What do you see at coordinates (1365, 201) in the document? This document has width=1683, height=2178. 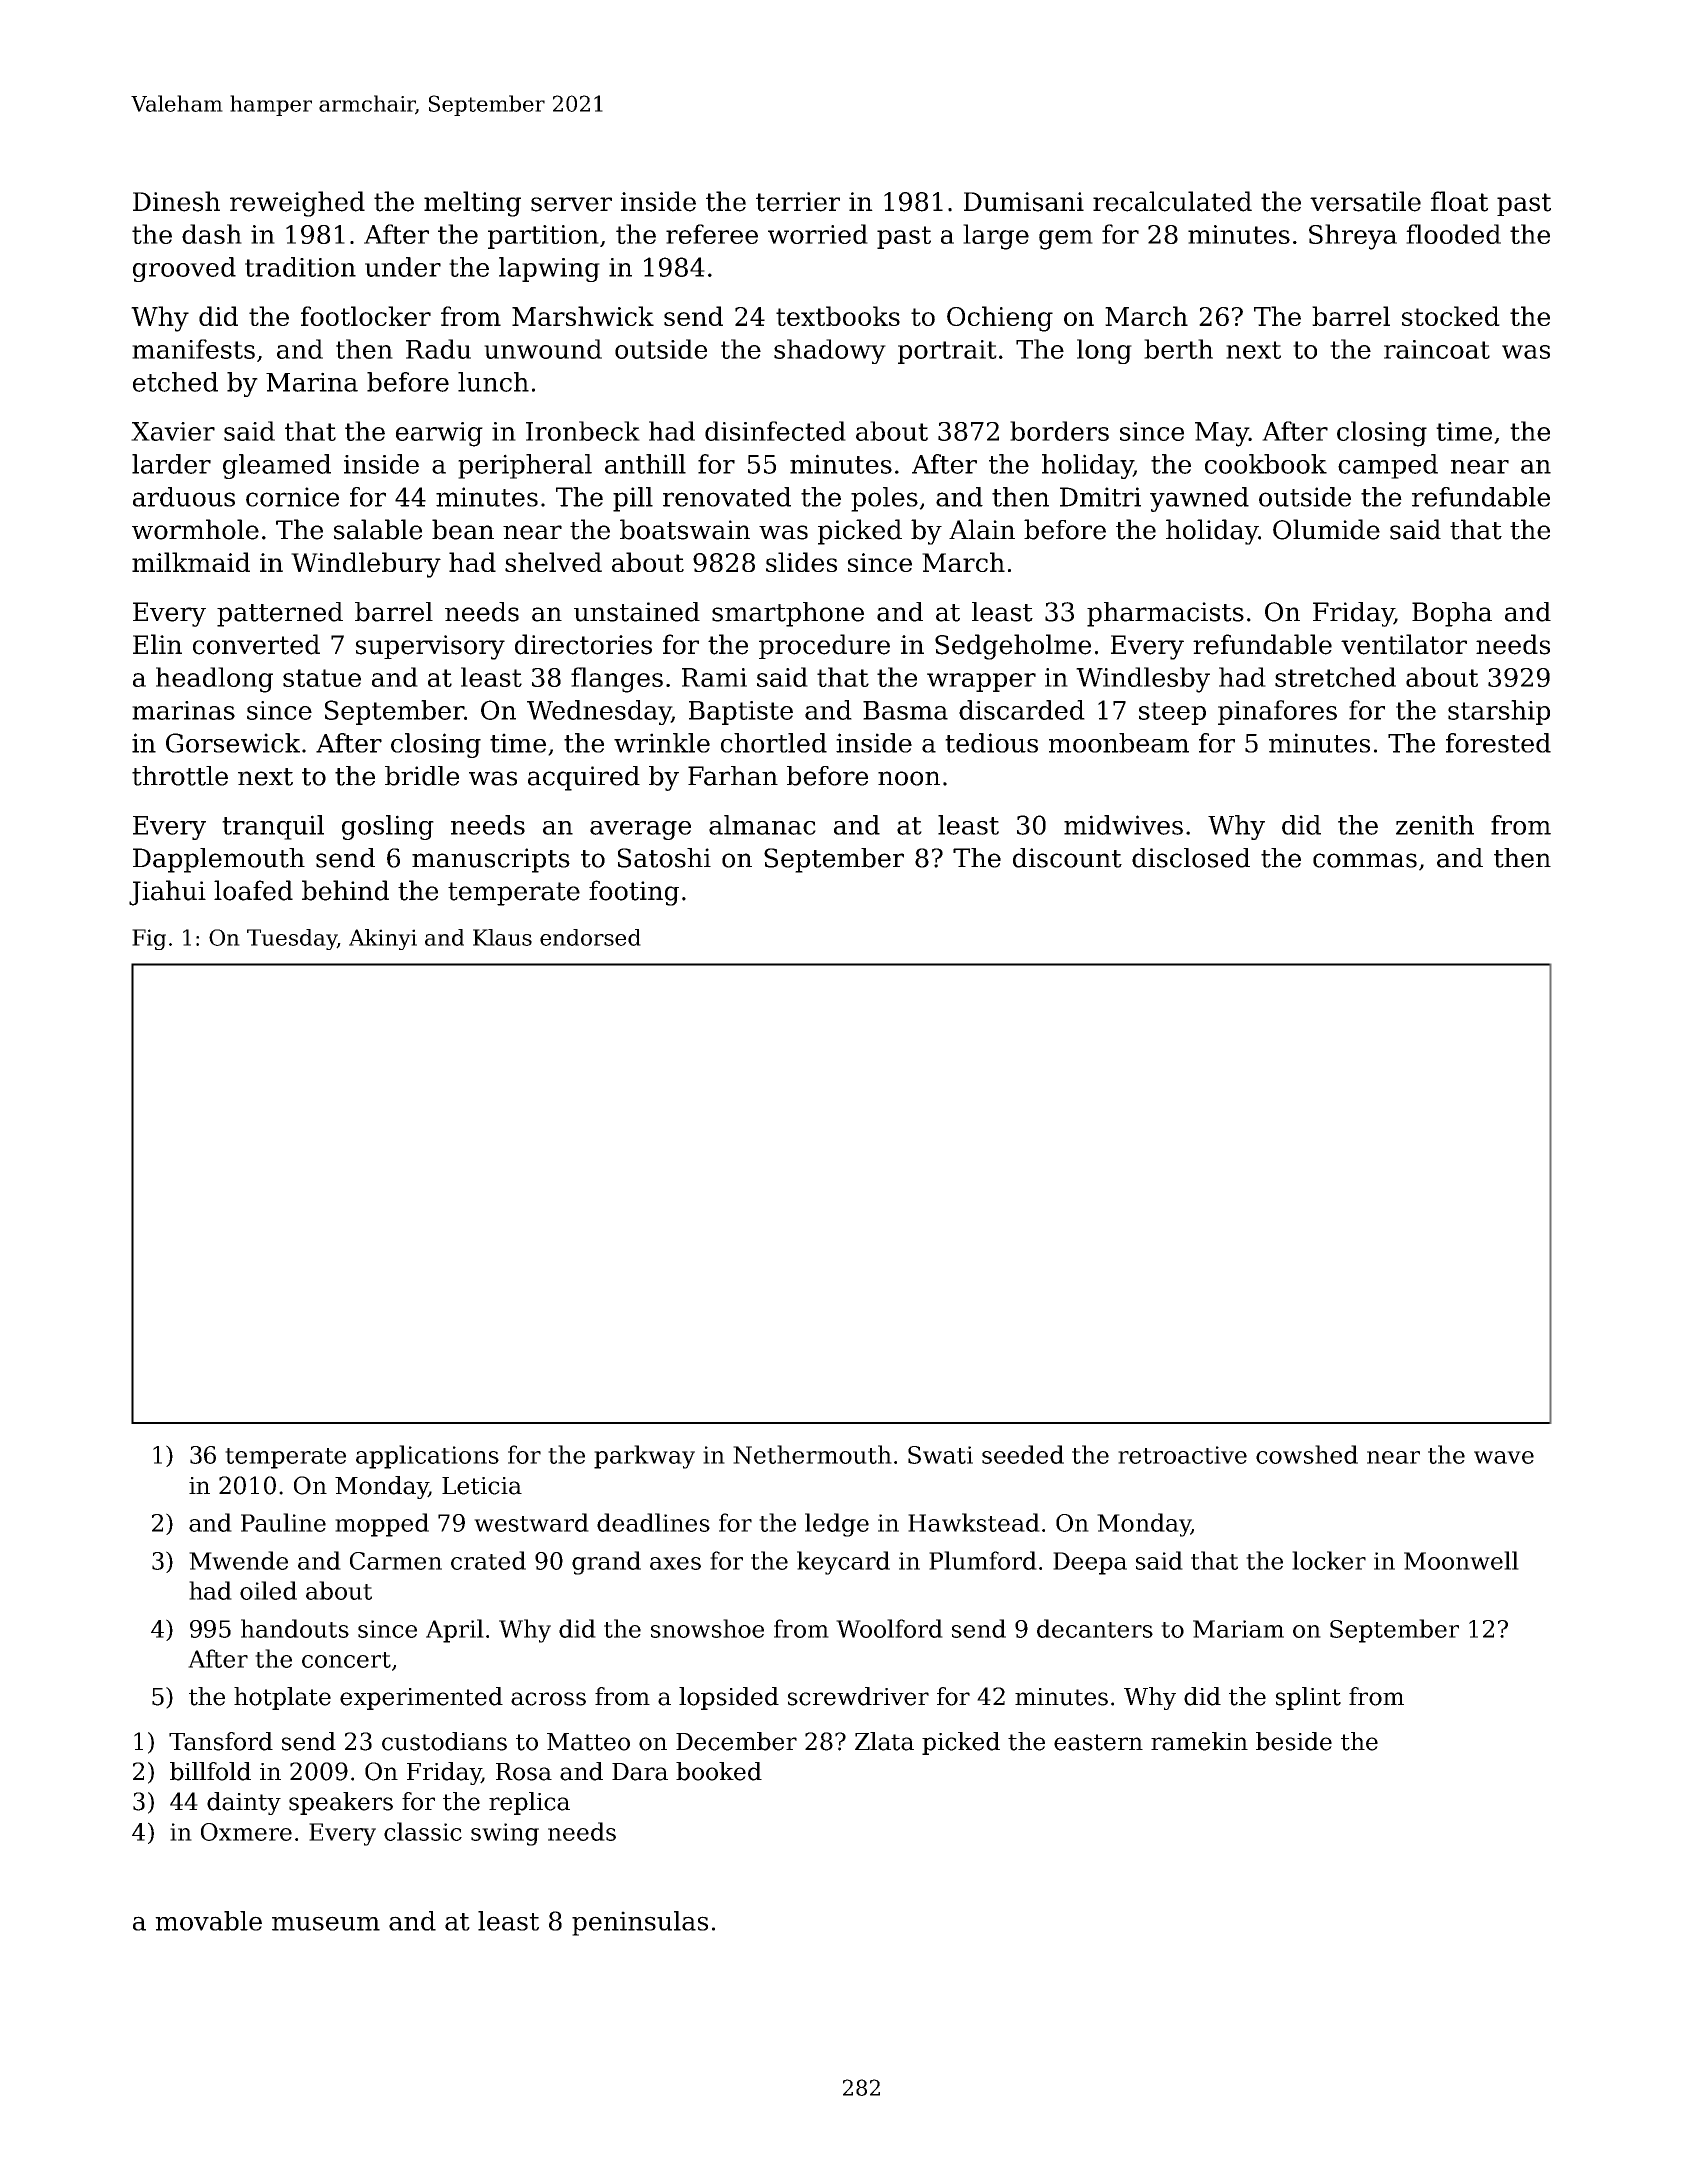 I see `versatile` at bounding box center [1365, 201].
